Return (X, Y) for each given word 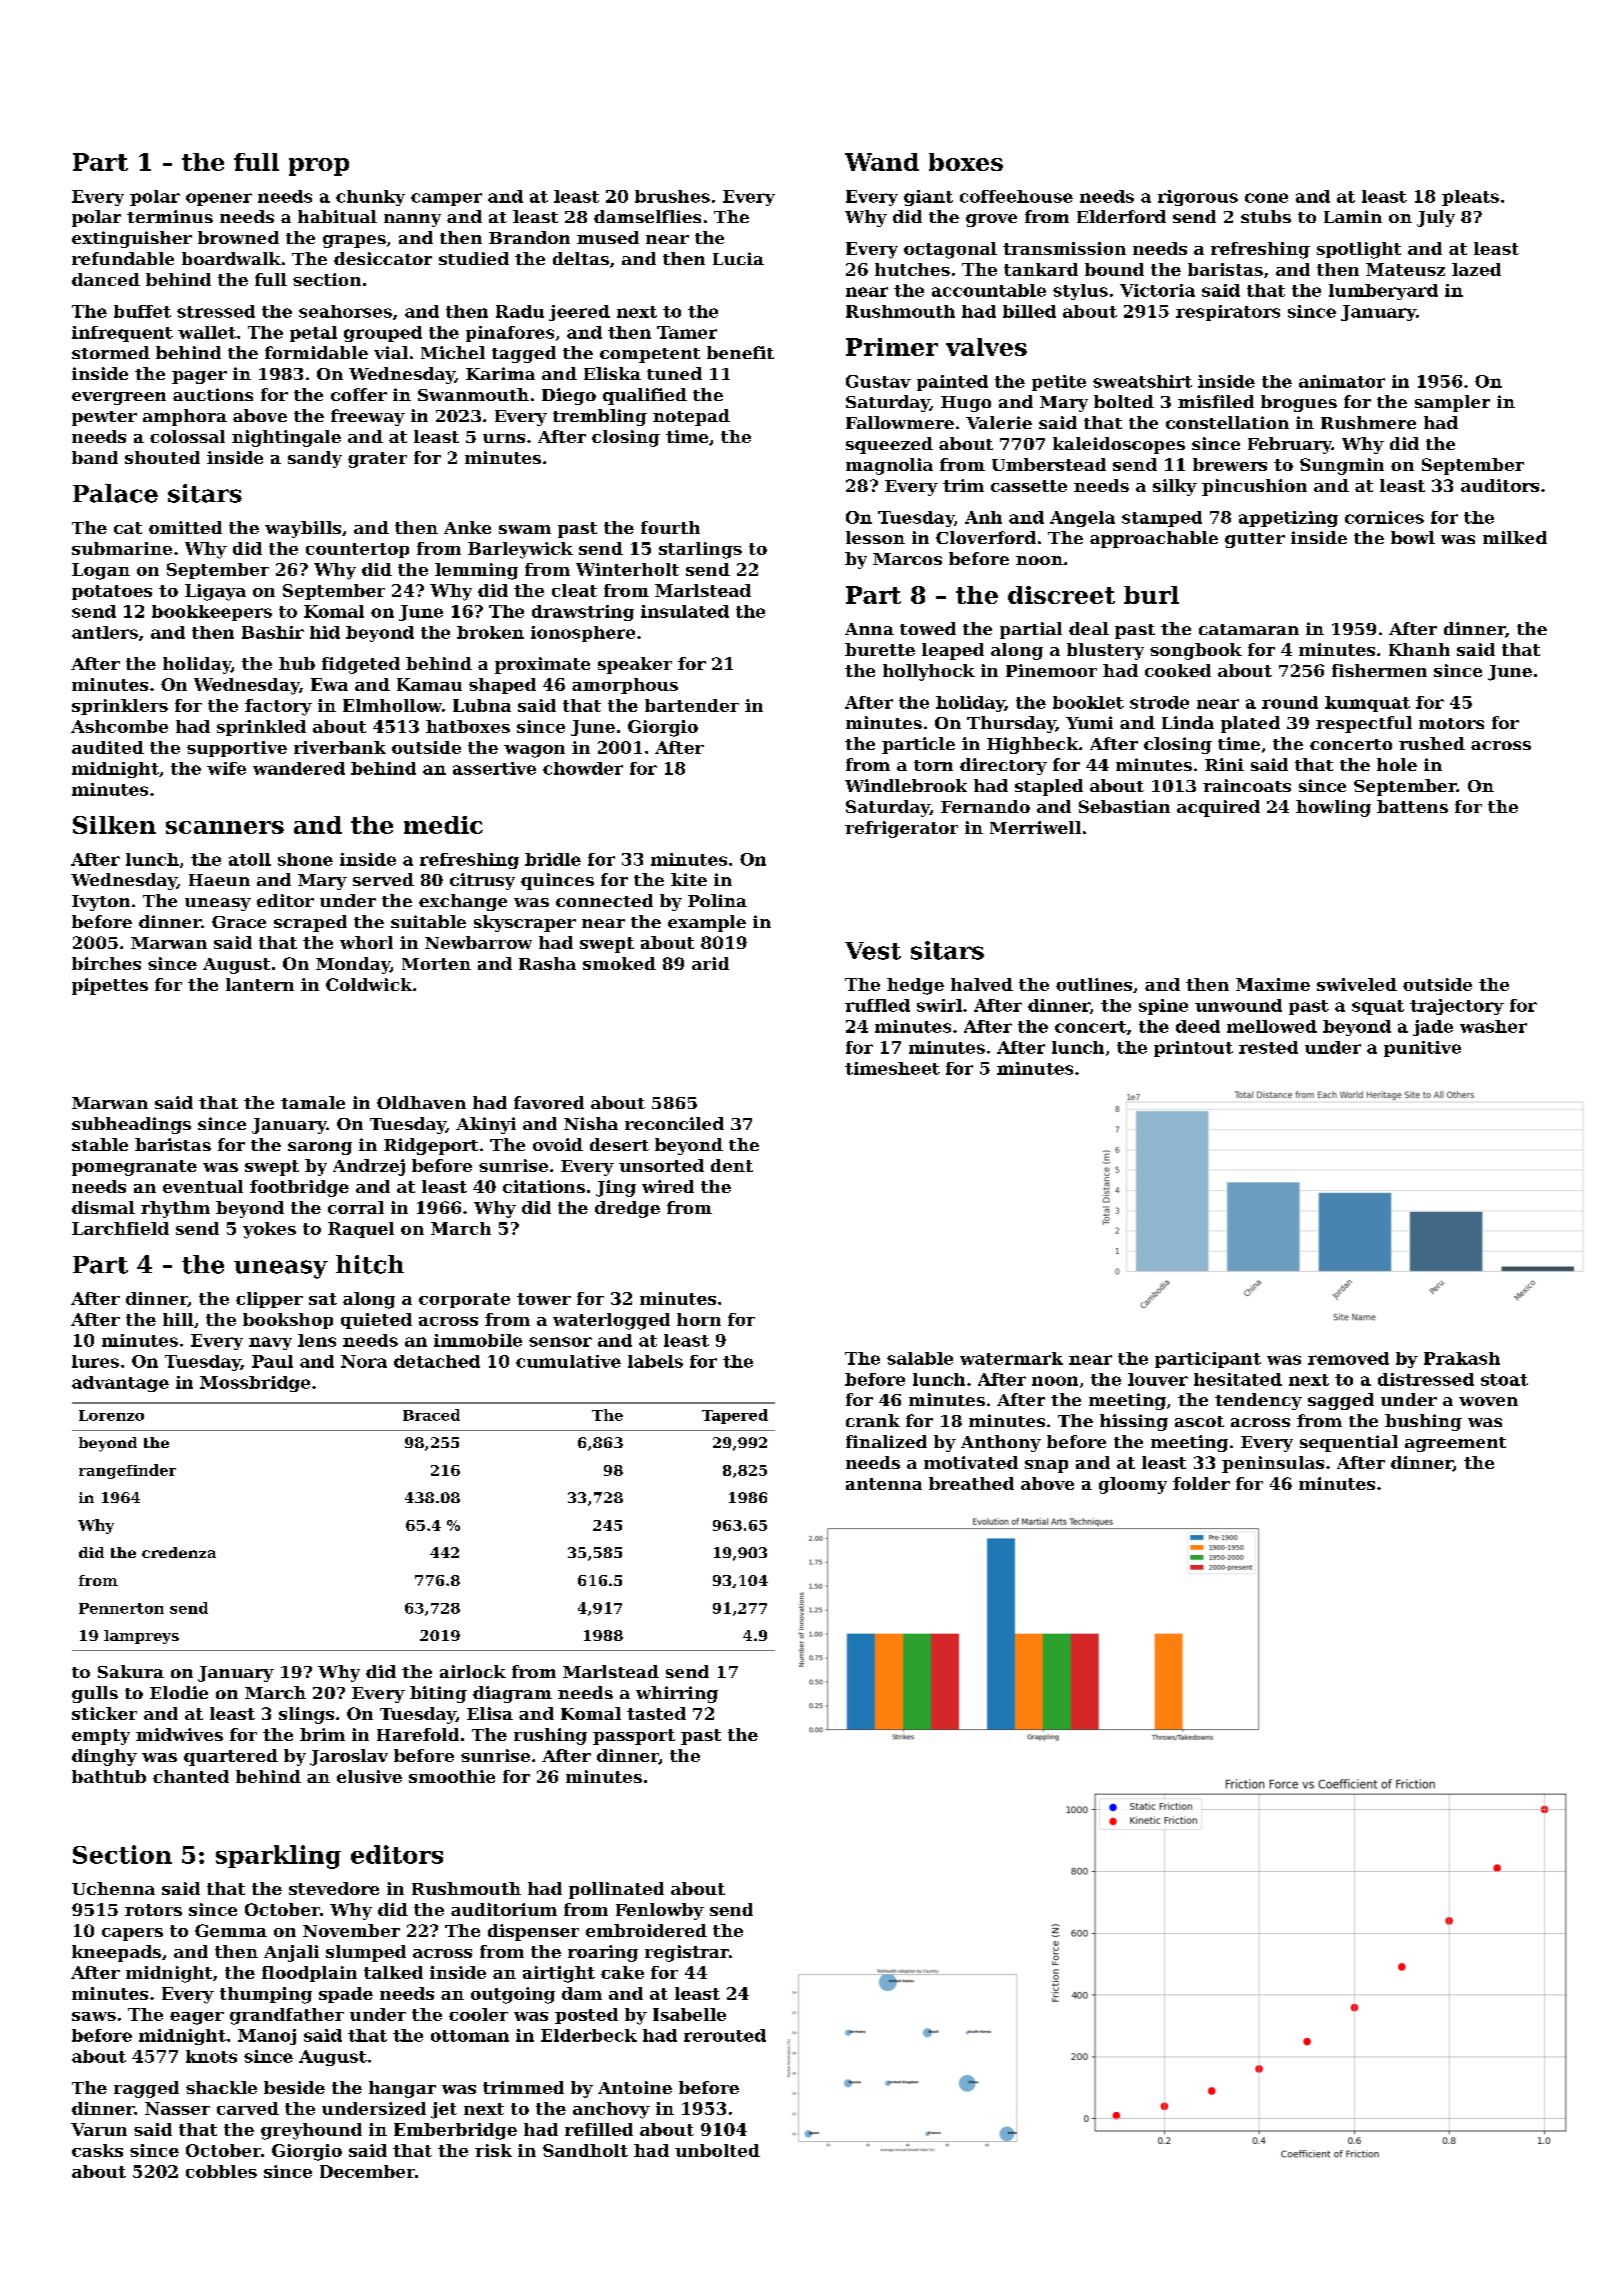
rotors (153, 1910)
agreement (1455, 1444)
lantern (260, 984)
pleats (1470, 198)
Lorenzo (111, 1415)
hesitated (1238, 1379)
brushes (672, 196)
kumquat (1367, 704)
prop (319, 167)
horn (699, 1319)
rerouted (725, 2035)
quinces (557, 881)
